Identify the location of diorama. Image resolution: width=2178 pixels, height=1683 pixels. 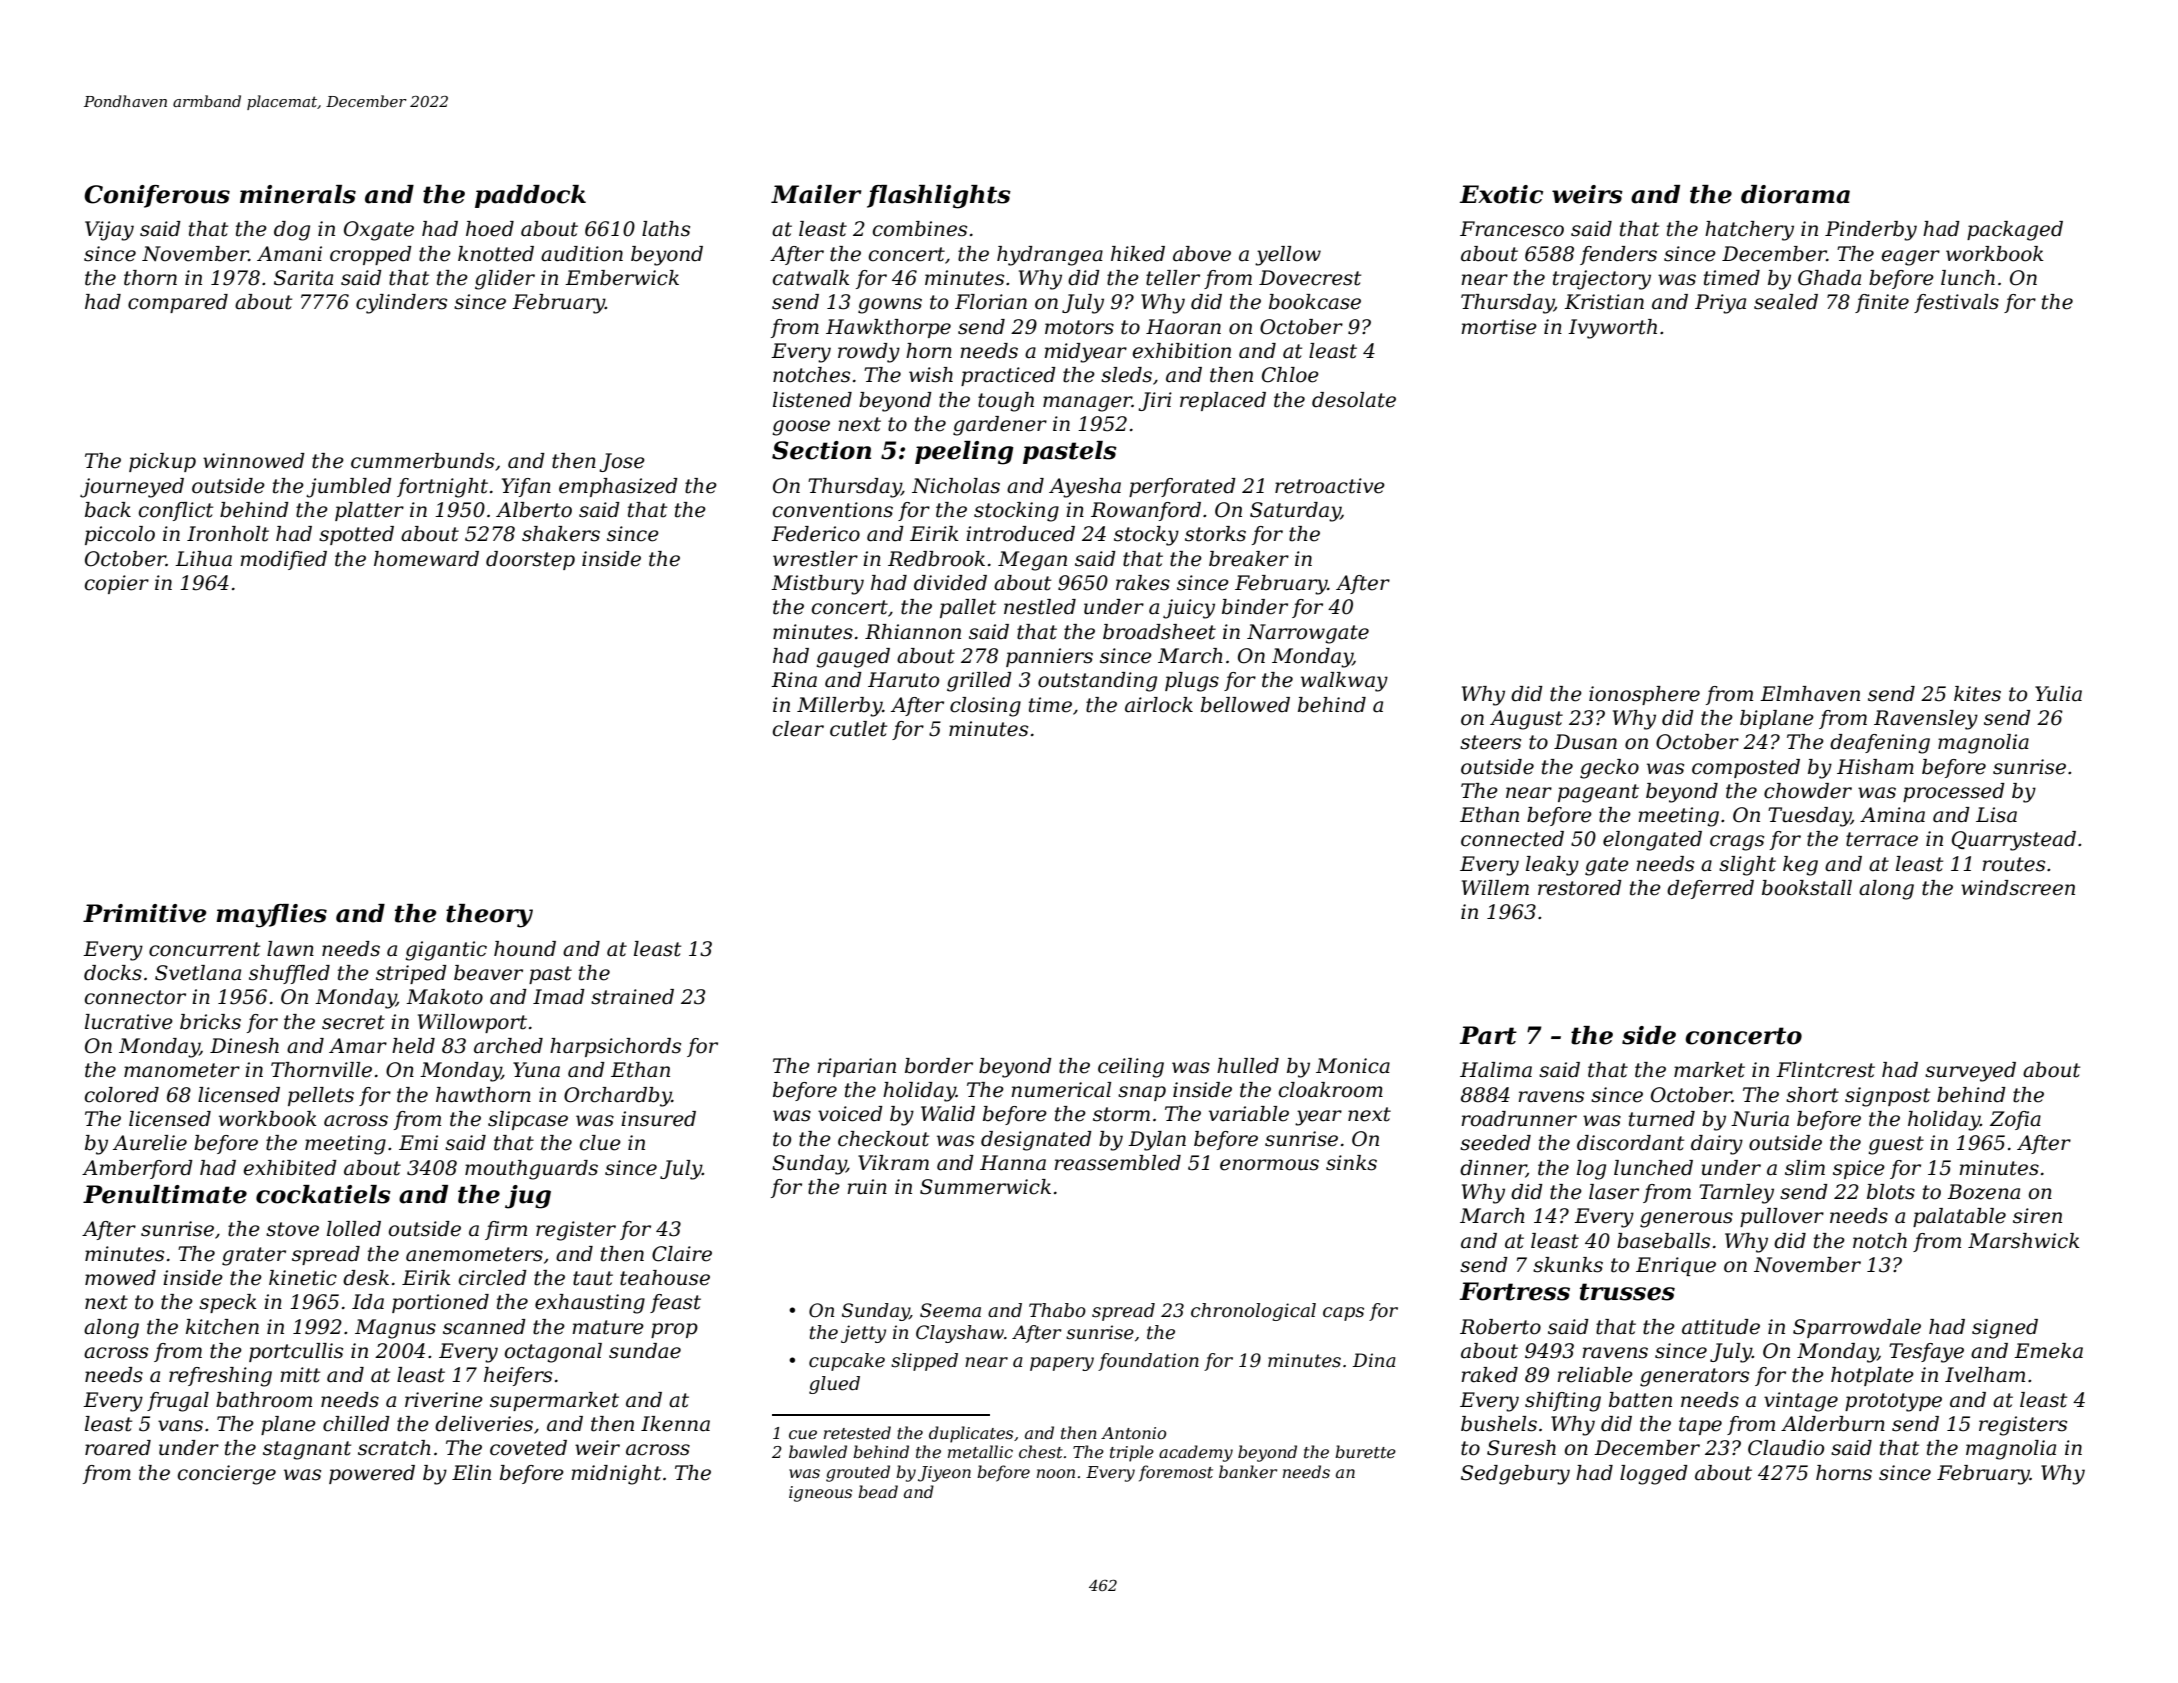
(1795, 194).
